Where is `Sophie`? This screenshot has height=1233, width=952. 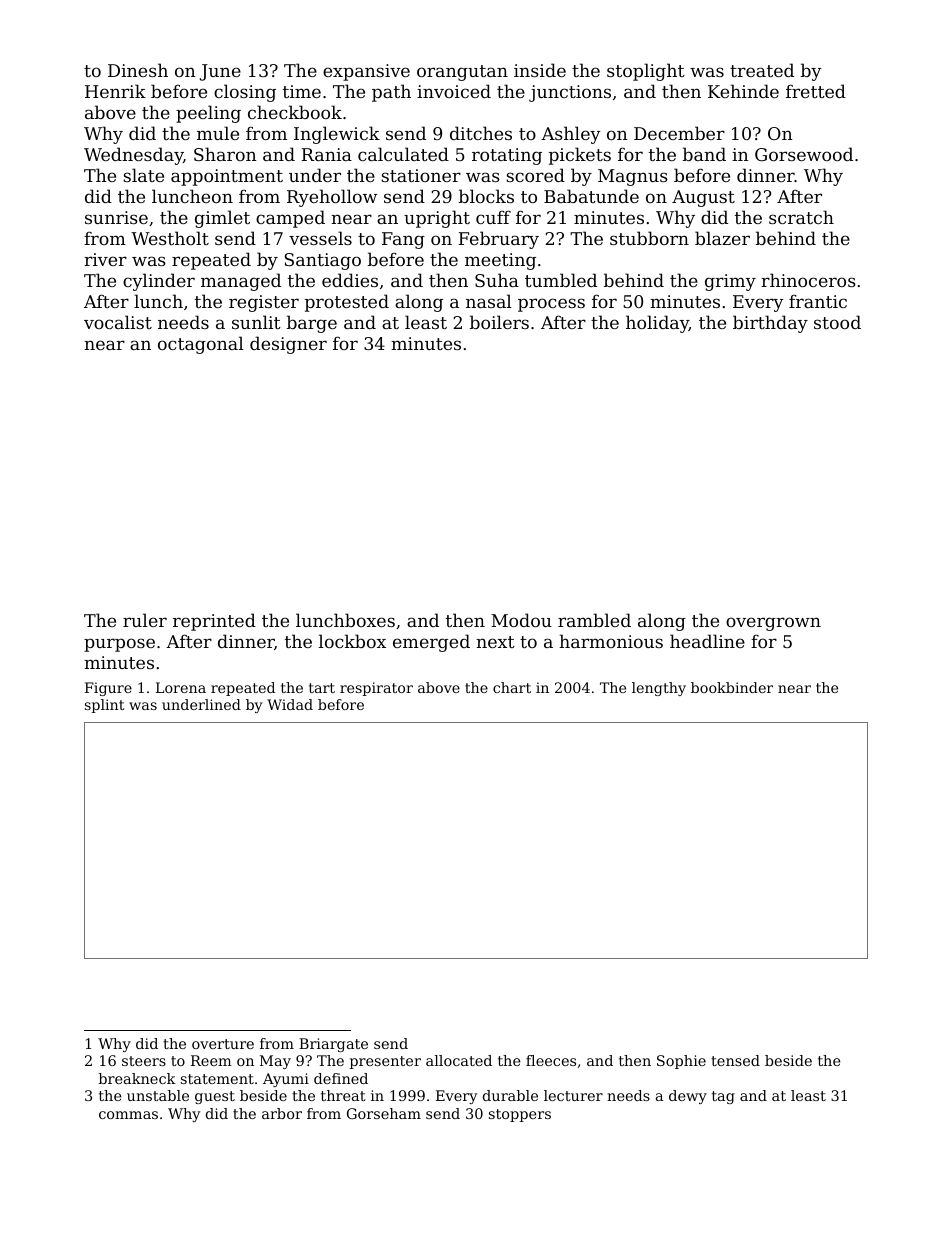 Sophie is located at coordinates (681, 1062).
